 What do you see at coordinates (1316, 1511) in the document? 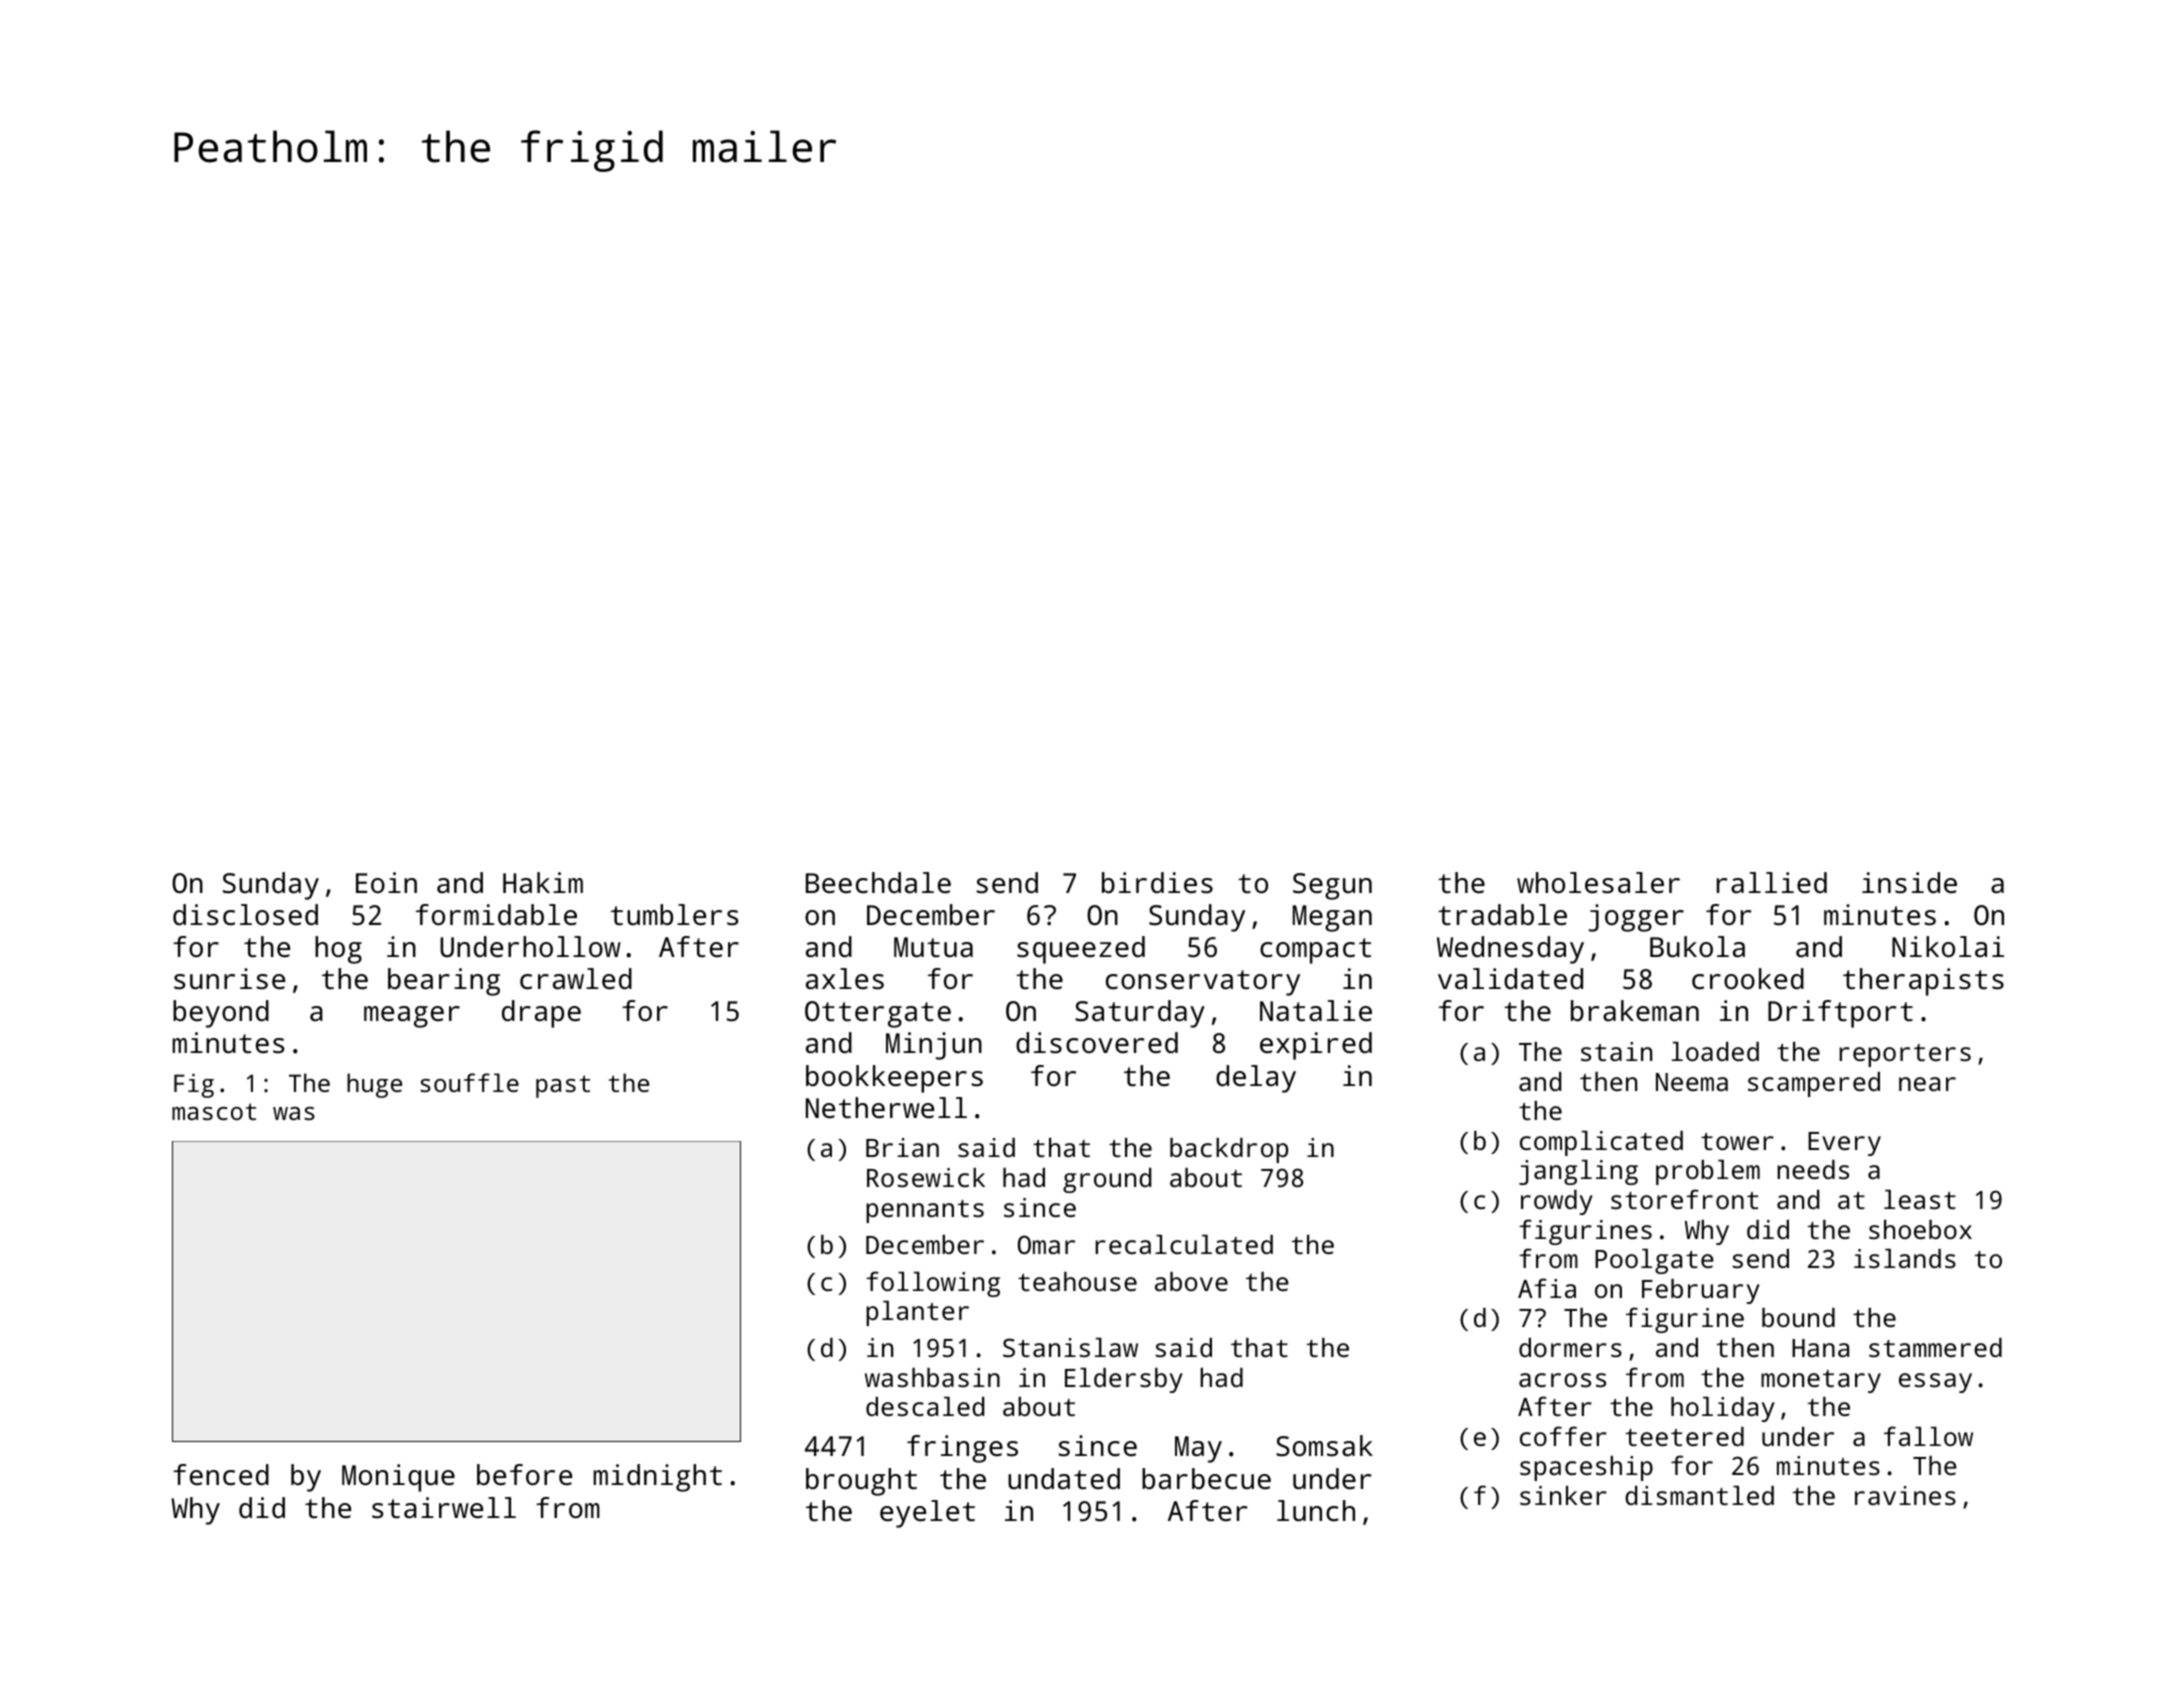
I see `lunch` at bounding box center [1316, 1511].
